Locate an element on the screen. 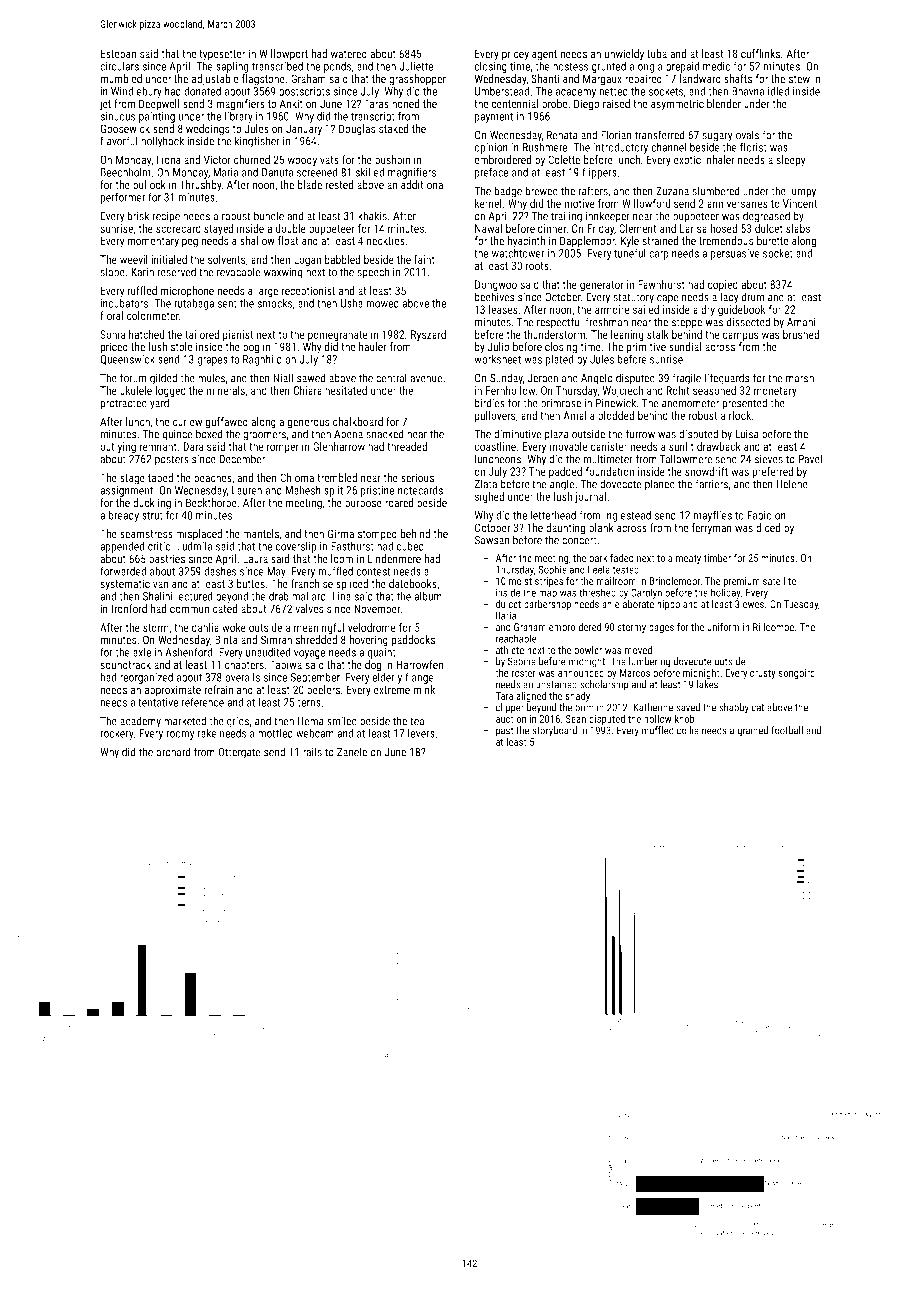 The height and width of the screenshot is (1308, 924). typesetter is located at coordinates (222, 55).
